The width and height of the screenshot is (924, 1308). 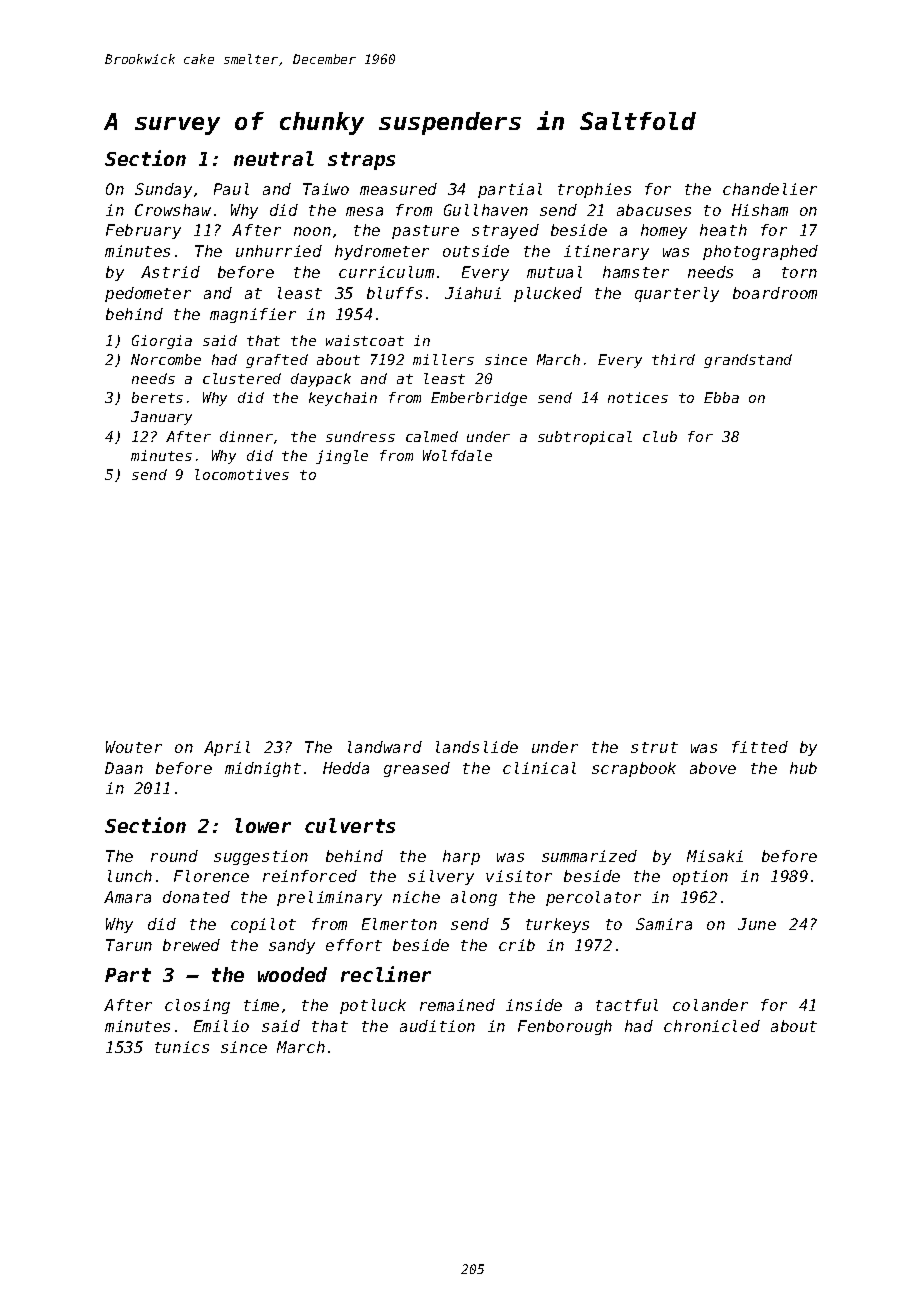 What do you see at coordinates (197, 1006) in the screenshot?
I see `closing` at bounding box center [197, 1006].
